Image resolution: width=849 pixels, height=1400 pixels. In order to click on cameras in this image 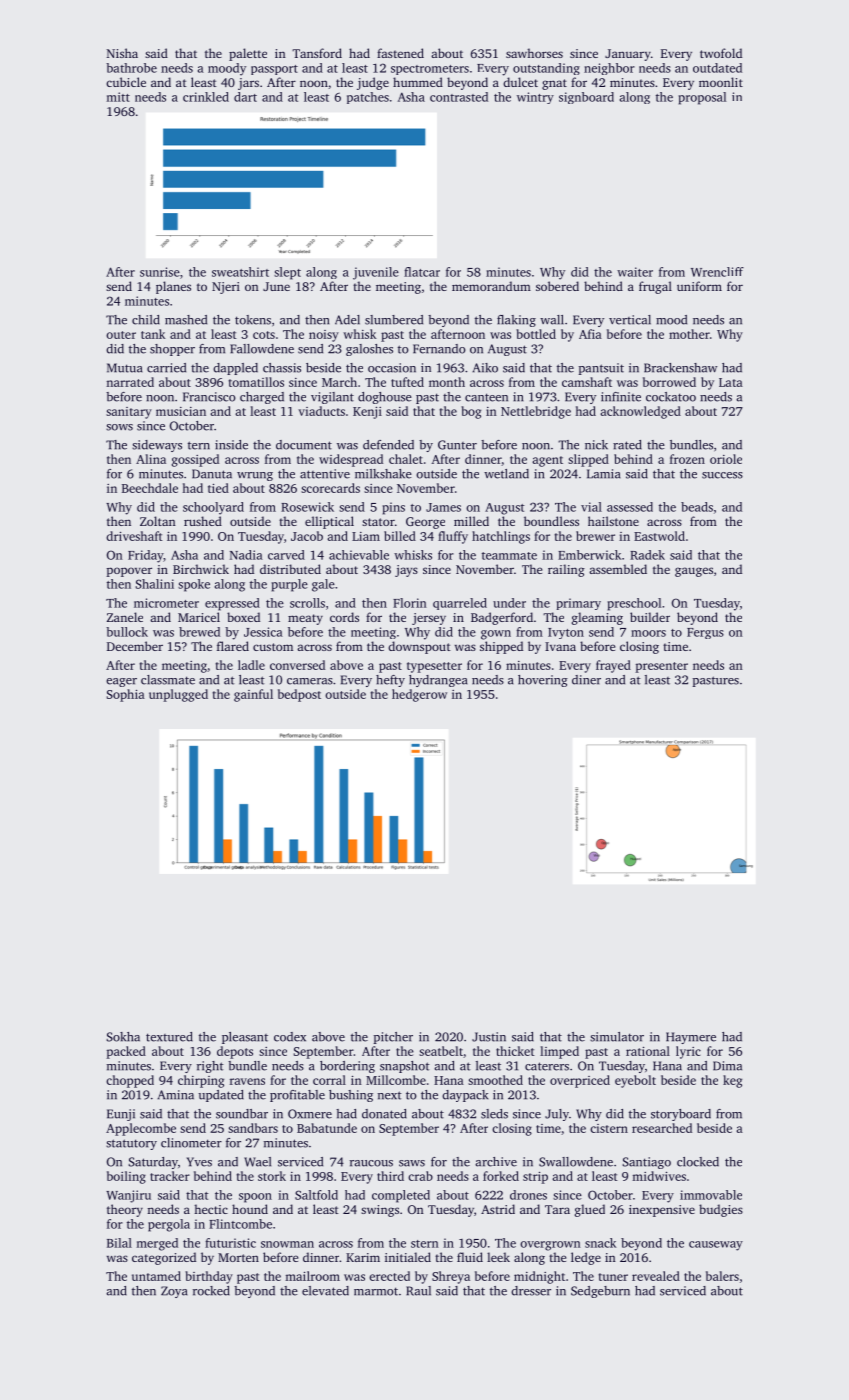, I will do `click(310, 681)`.
